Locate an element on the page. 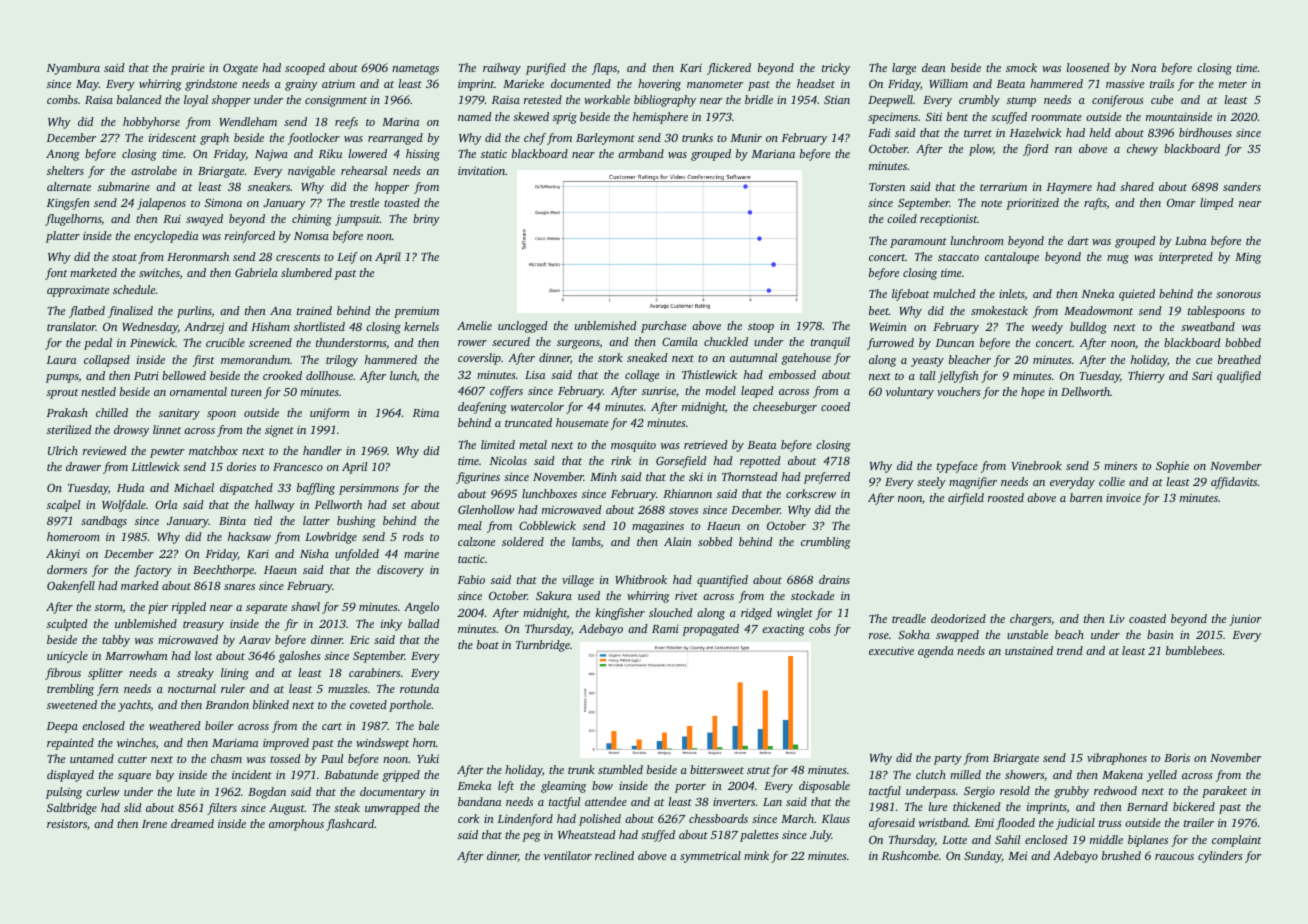 This image has width=1308, height=924. translator is located at coordinates (71, 326).
